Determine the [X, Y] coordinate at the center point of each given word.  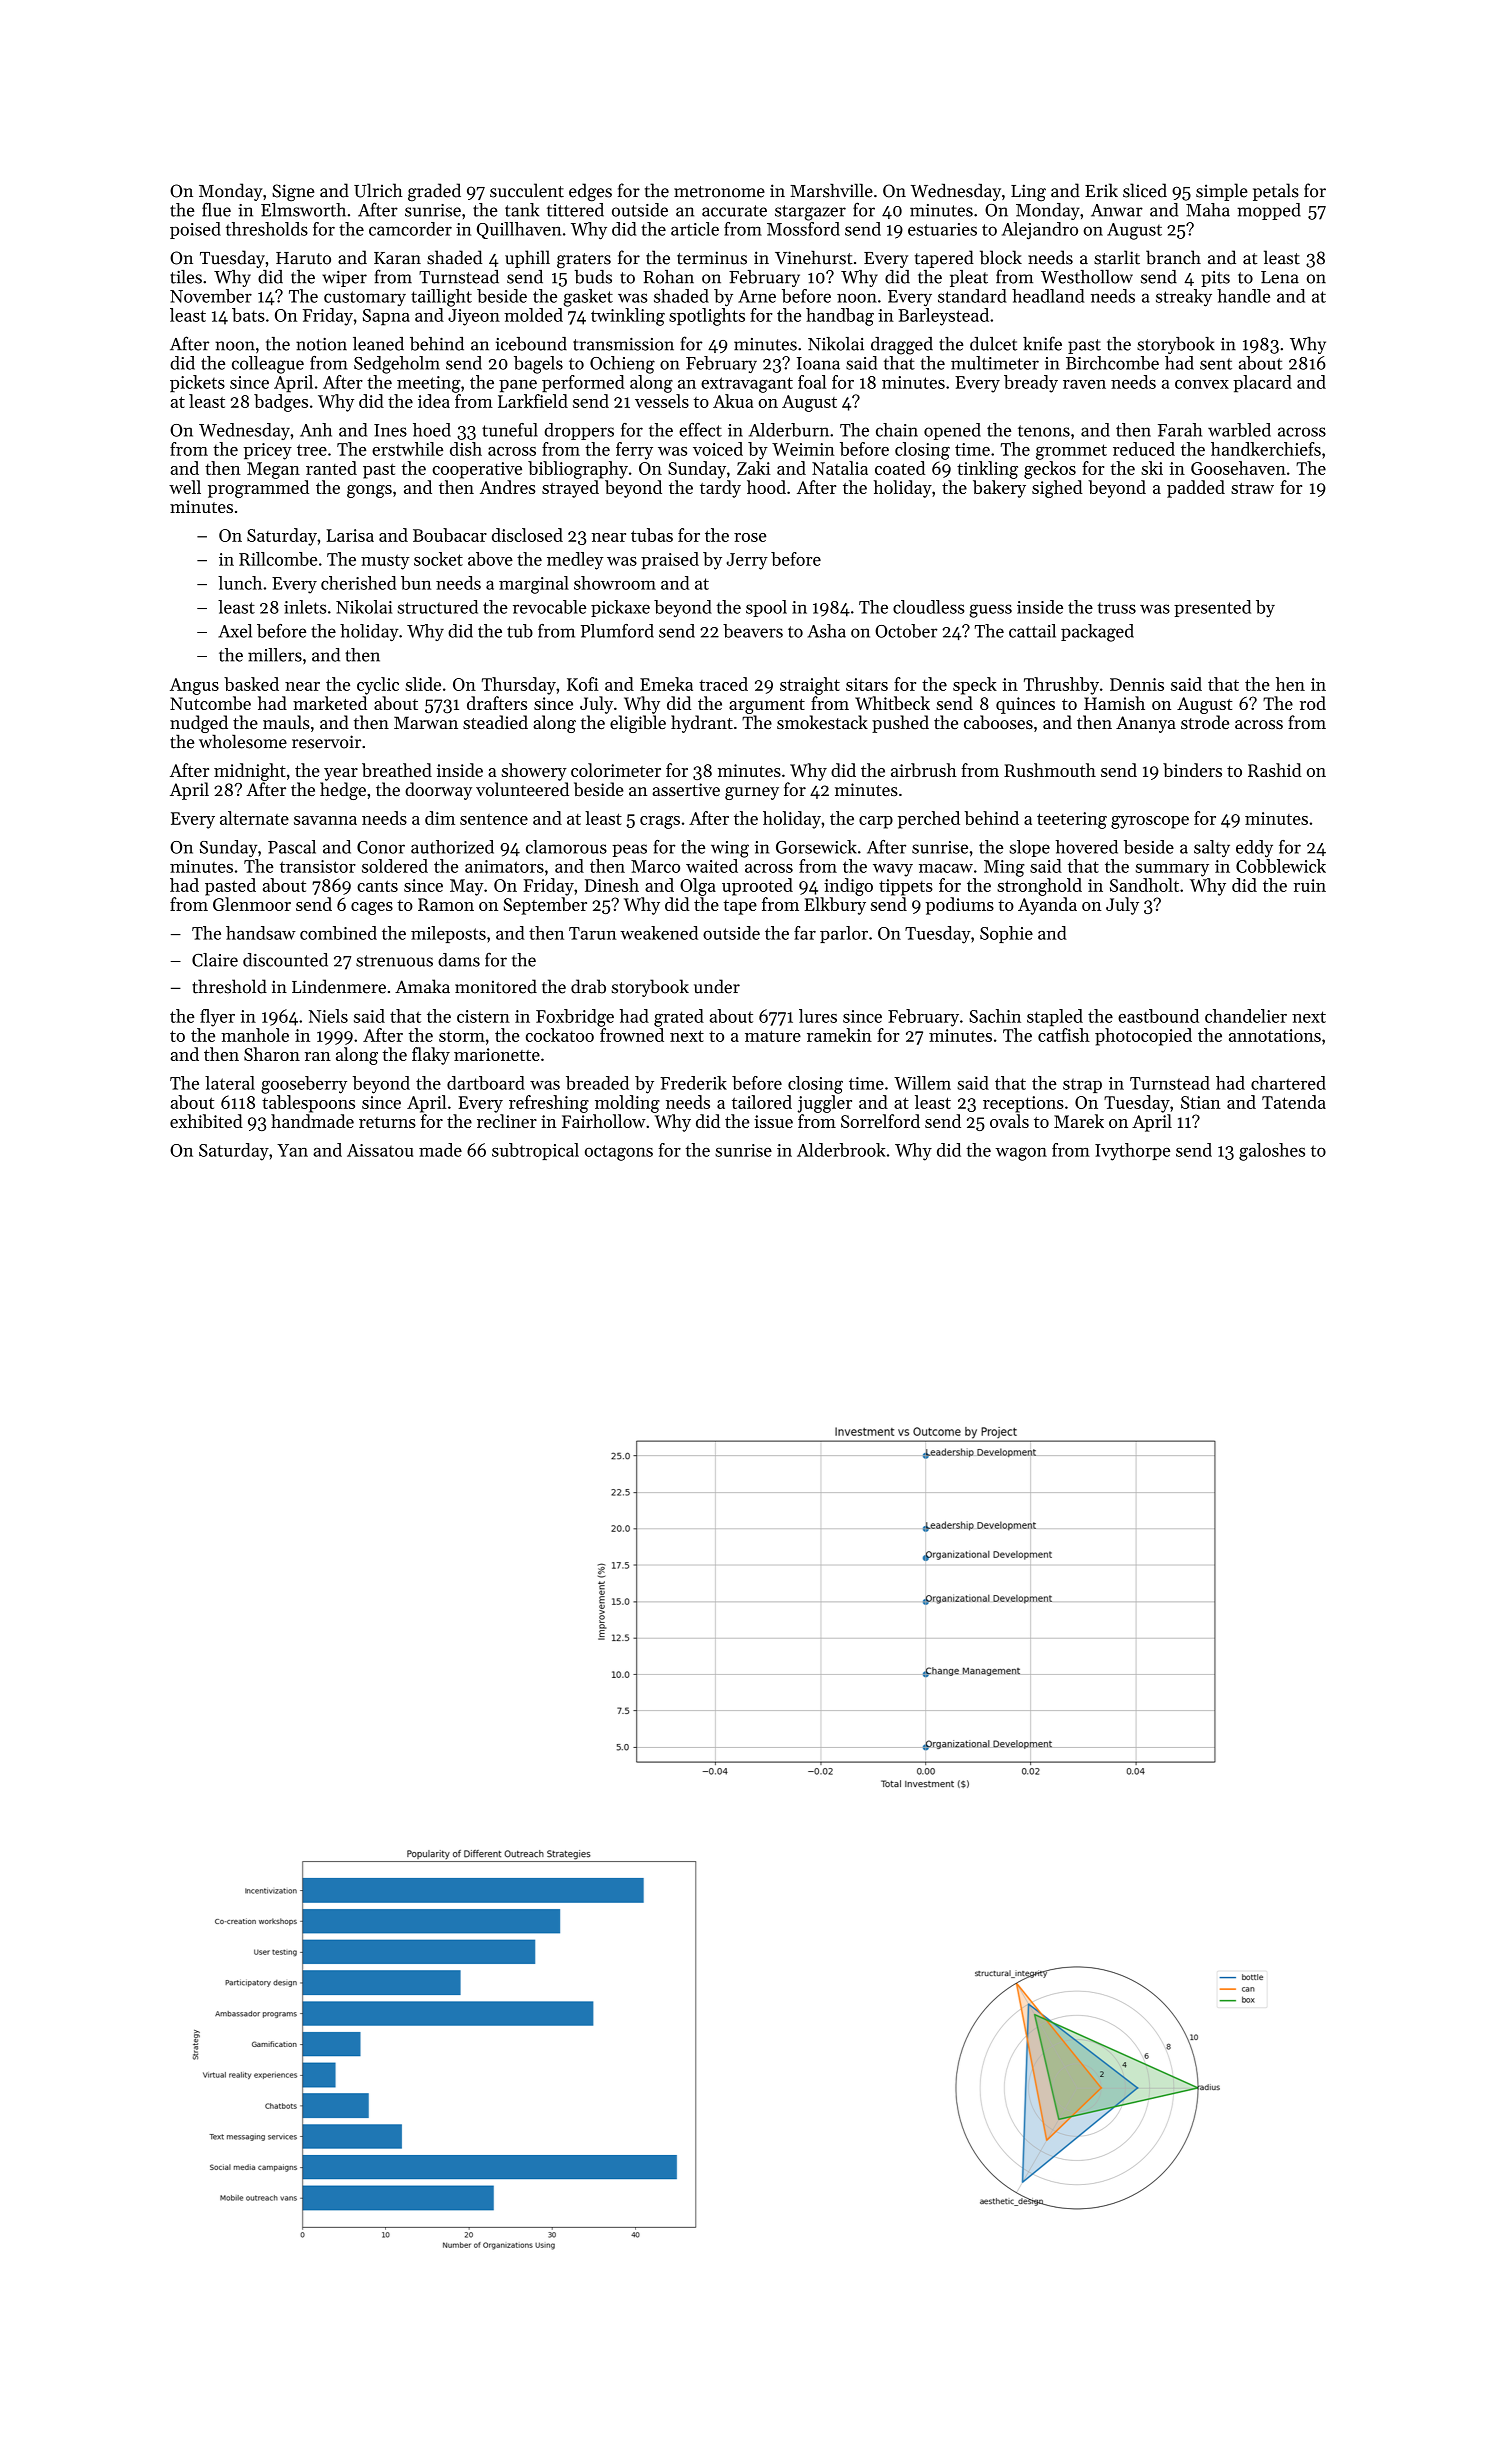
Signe [293, 193]
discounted [285, 960]
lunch [240, 583]
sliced [1145, 190]
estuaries [942, 229]
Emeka [666, 684]
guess [990, 611]
